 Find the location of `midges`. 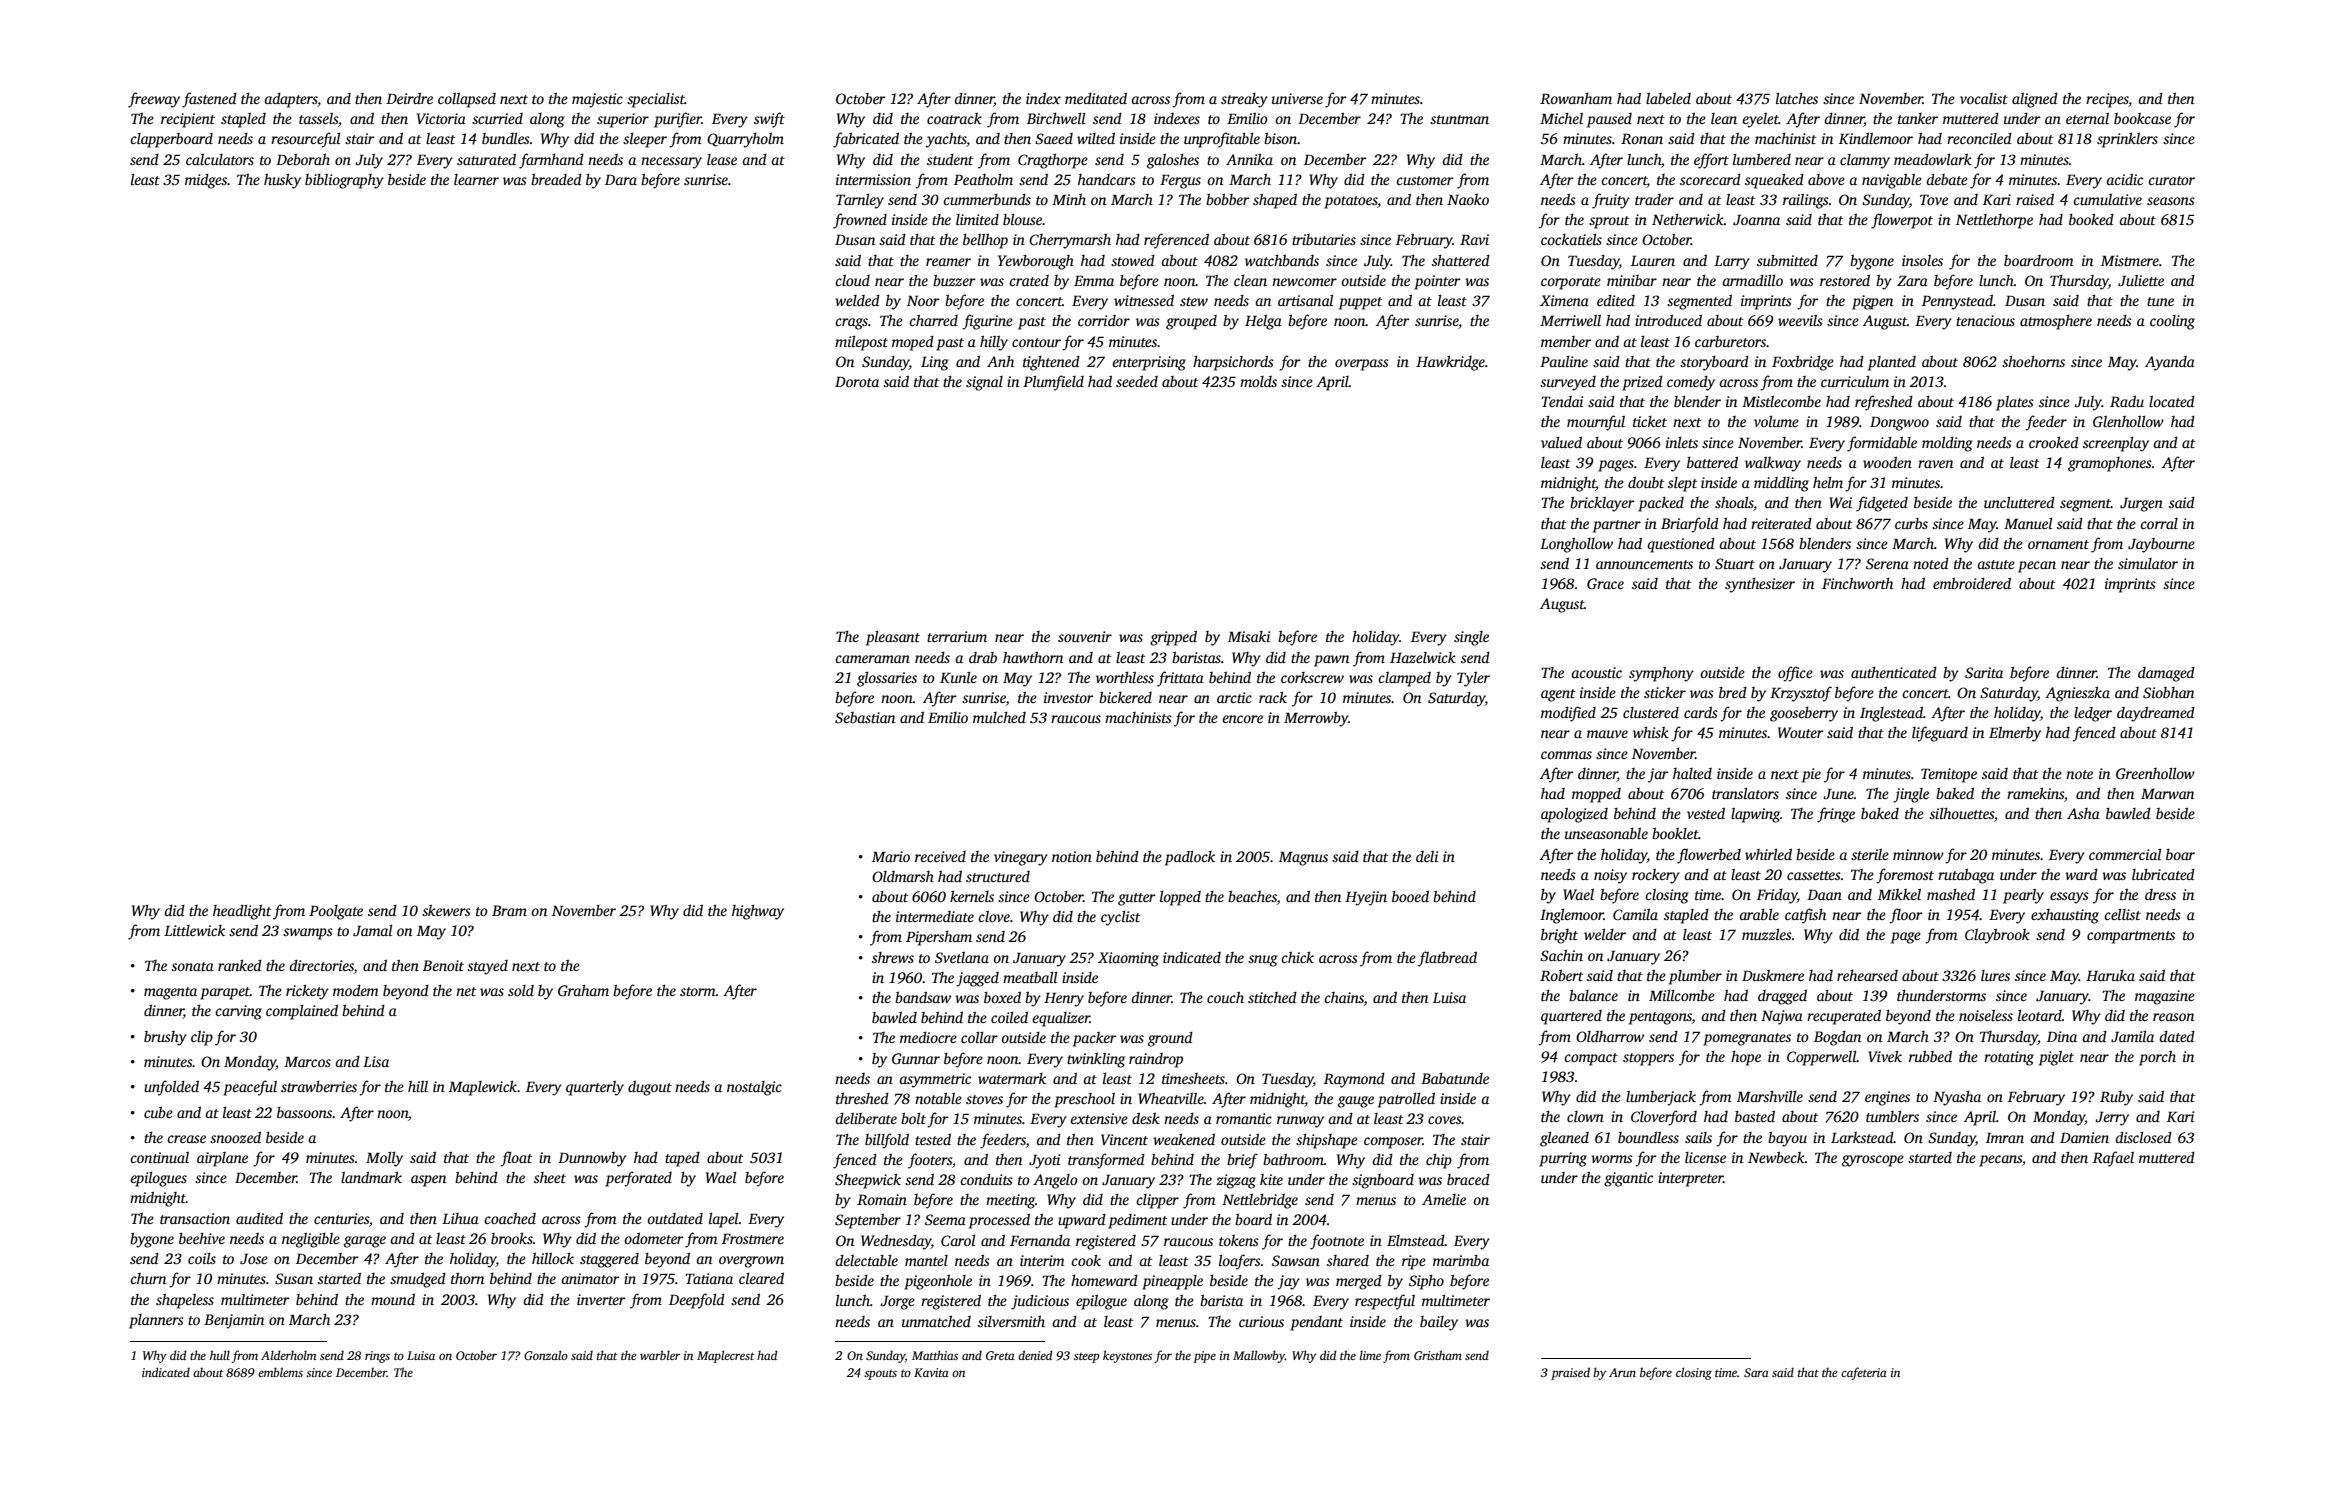

midges is located at coordinates (206, 181).
